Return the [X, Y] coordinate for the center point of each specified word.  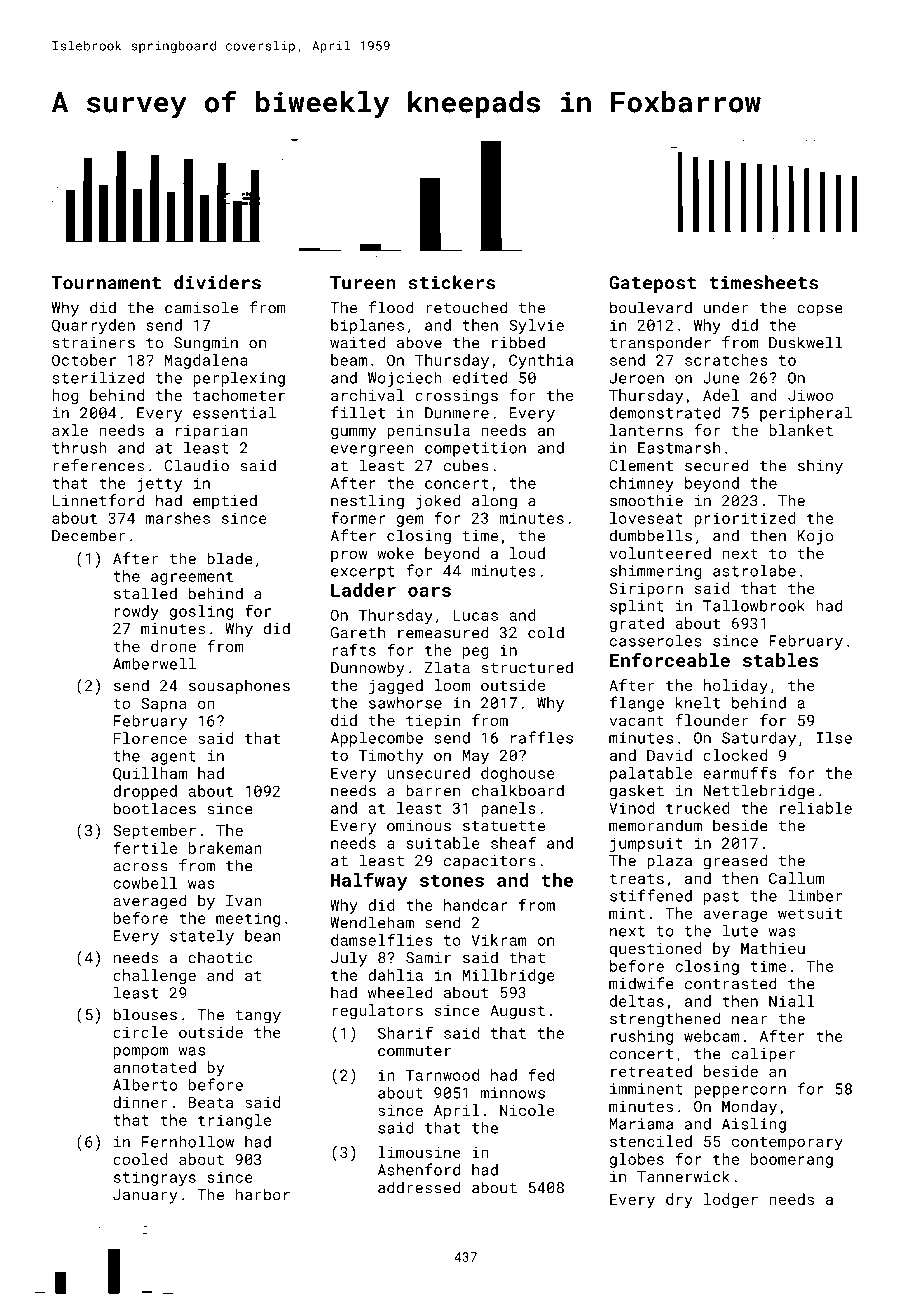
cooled [140, 1159]
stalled [145, 593]
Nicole [527, 1110]
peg [476, 653]
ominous [419, 826]
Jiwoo [810, 395]
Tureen [363, 283]
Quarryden [93, 326]
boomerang [792, 1160]
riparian [212, 432]
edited [480, 378]
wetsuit [810, 913]
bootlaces [155, 808]
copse [820, 311]
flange [637, 704]
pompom [141, 1053]
